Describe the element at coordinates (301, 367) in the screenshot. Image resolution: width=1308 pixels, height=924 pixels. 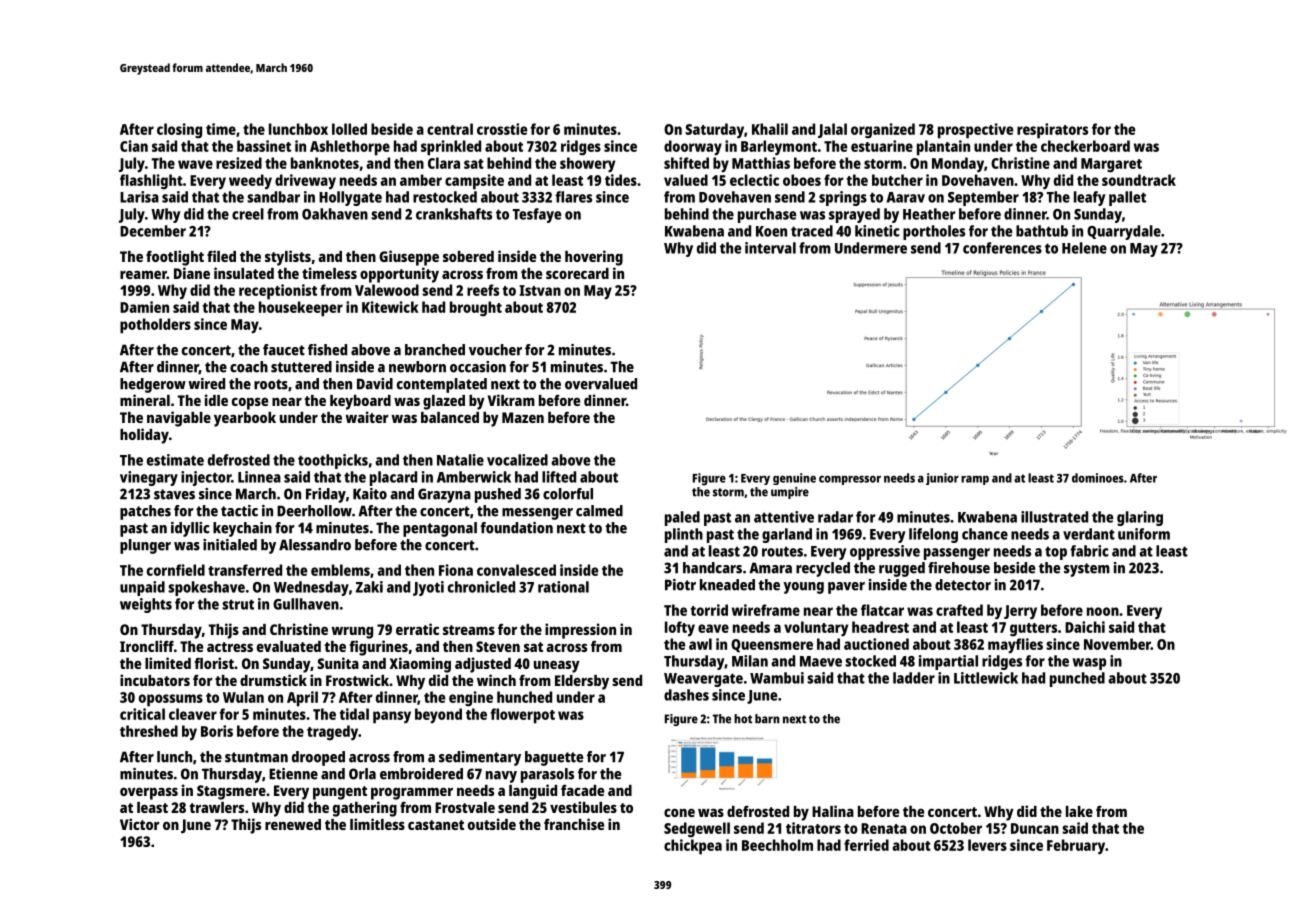
I see `stuttered` at that location.
